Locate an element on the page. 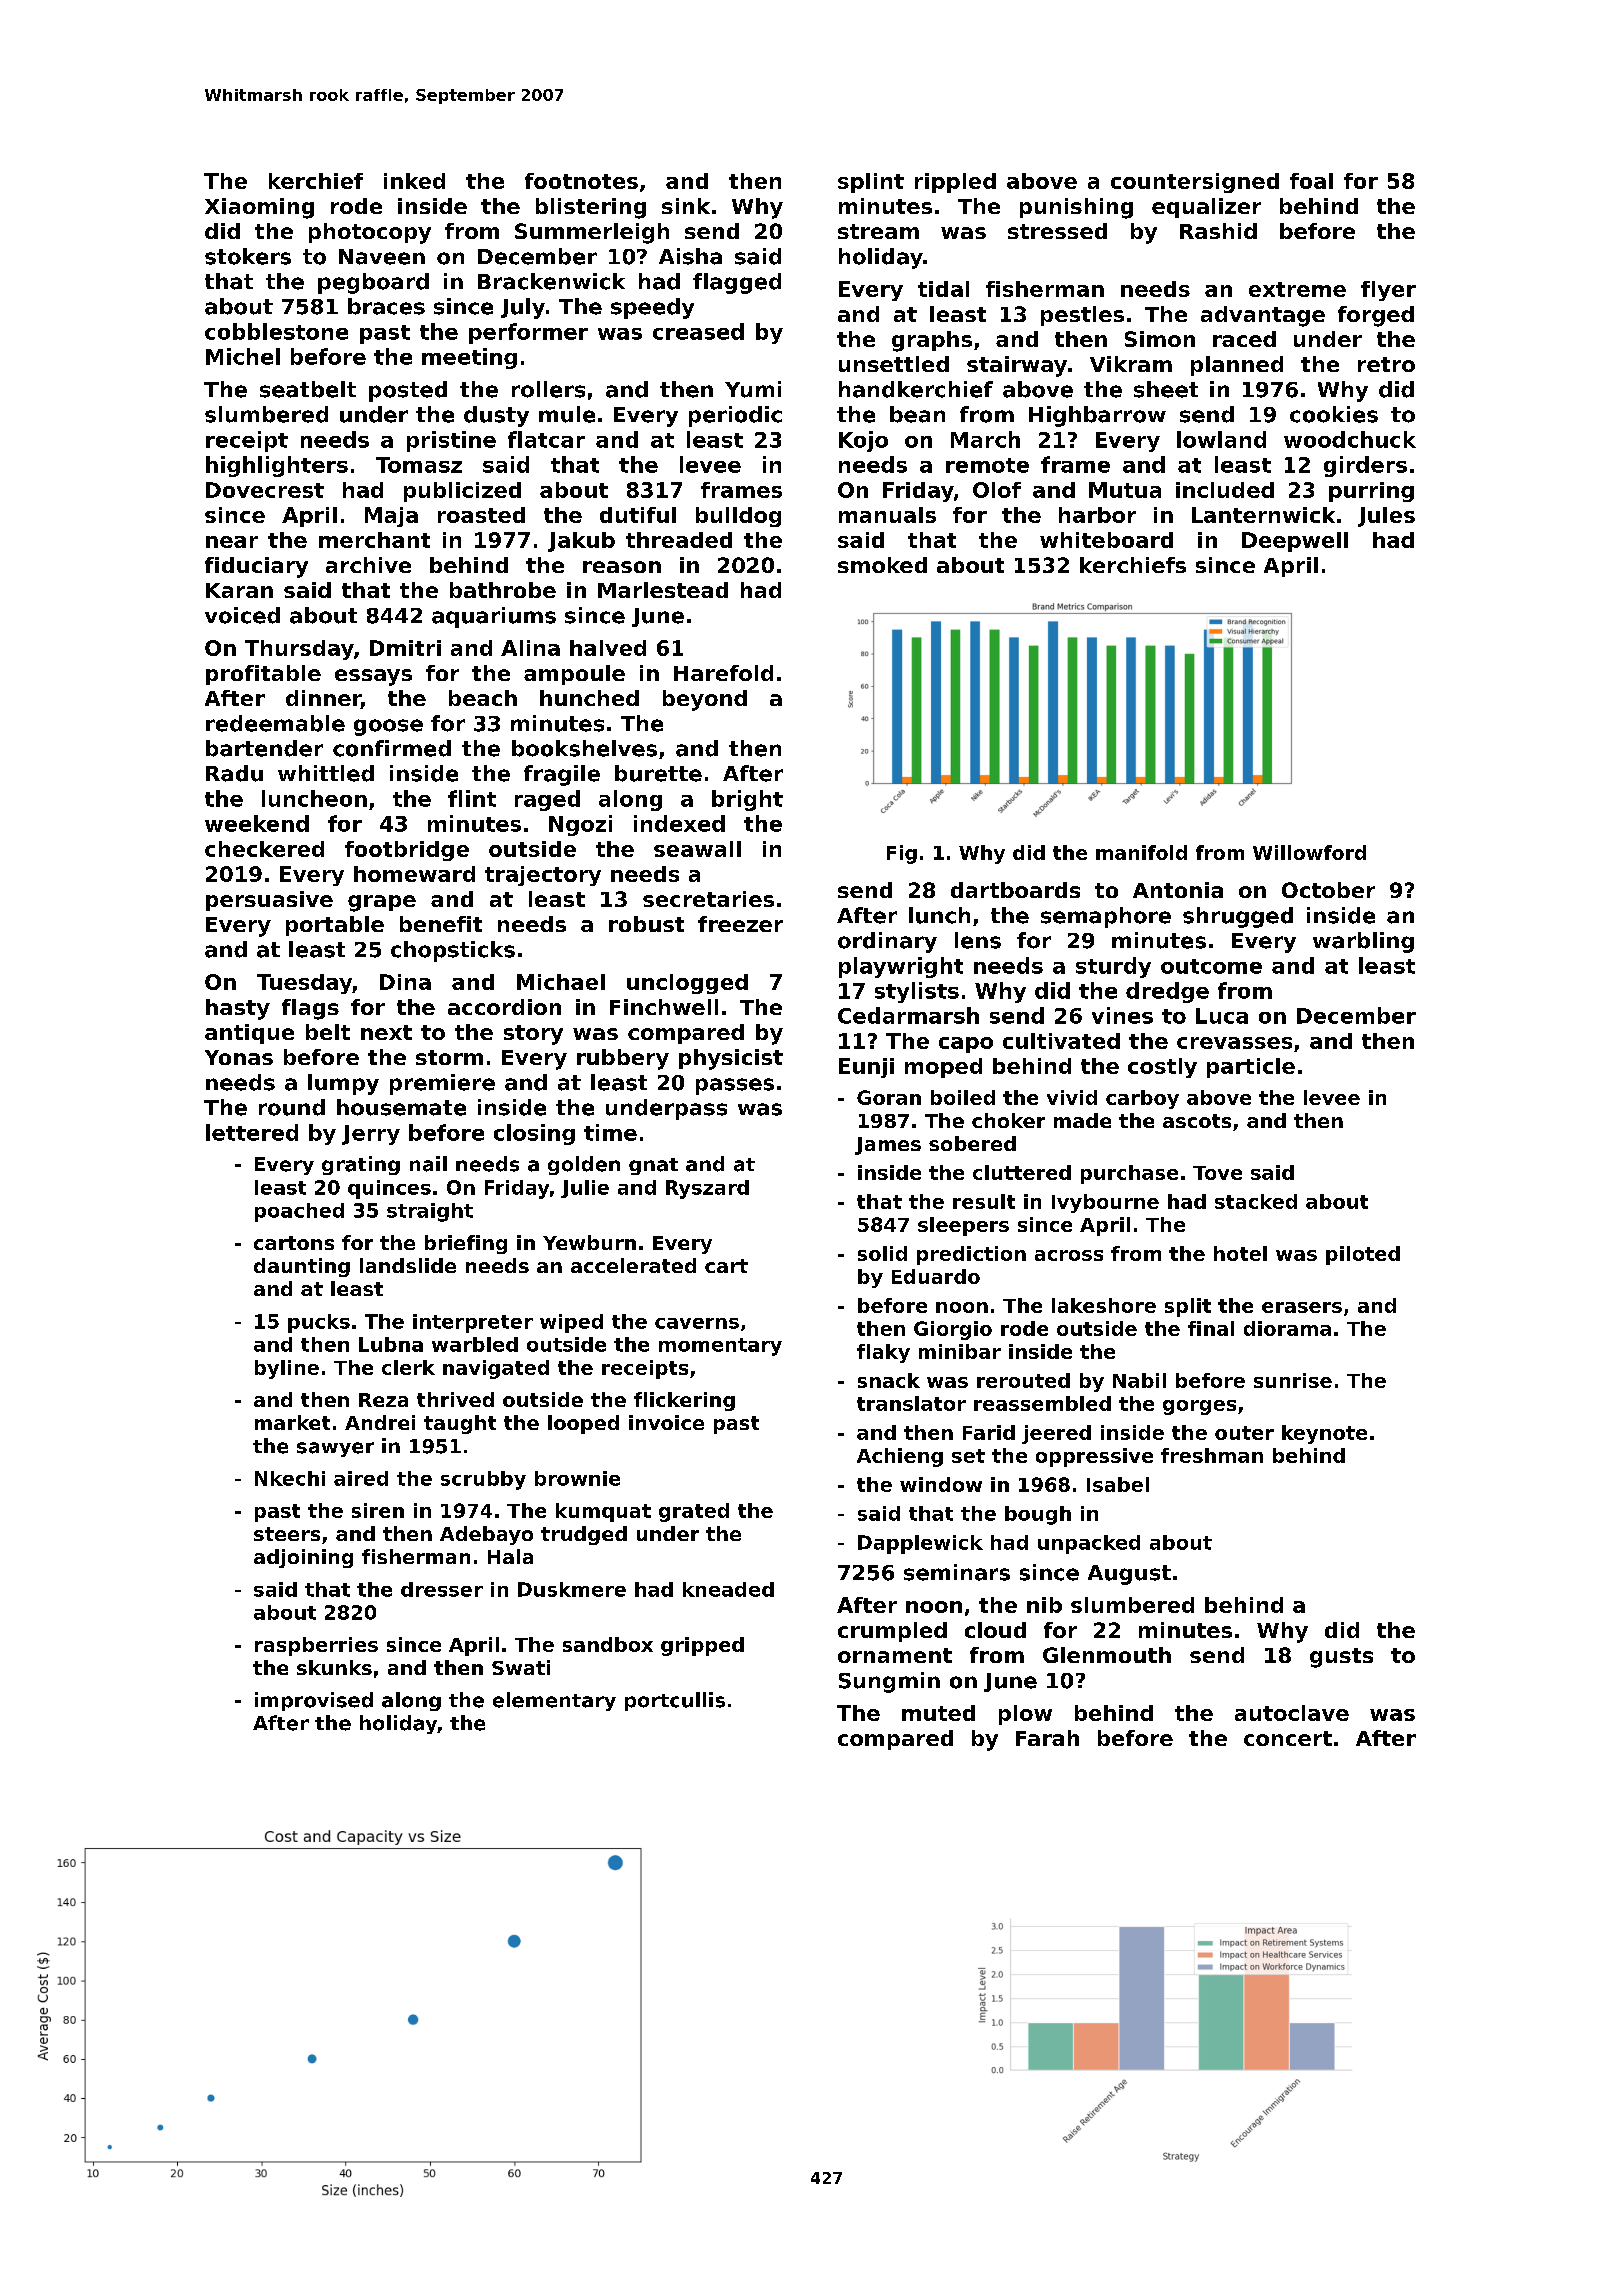 The height and width of the document is (2292, 1620). stressed is located at coordinates (1057, 231).
